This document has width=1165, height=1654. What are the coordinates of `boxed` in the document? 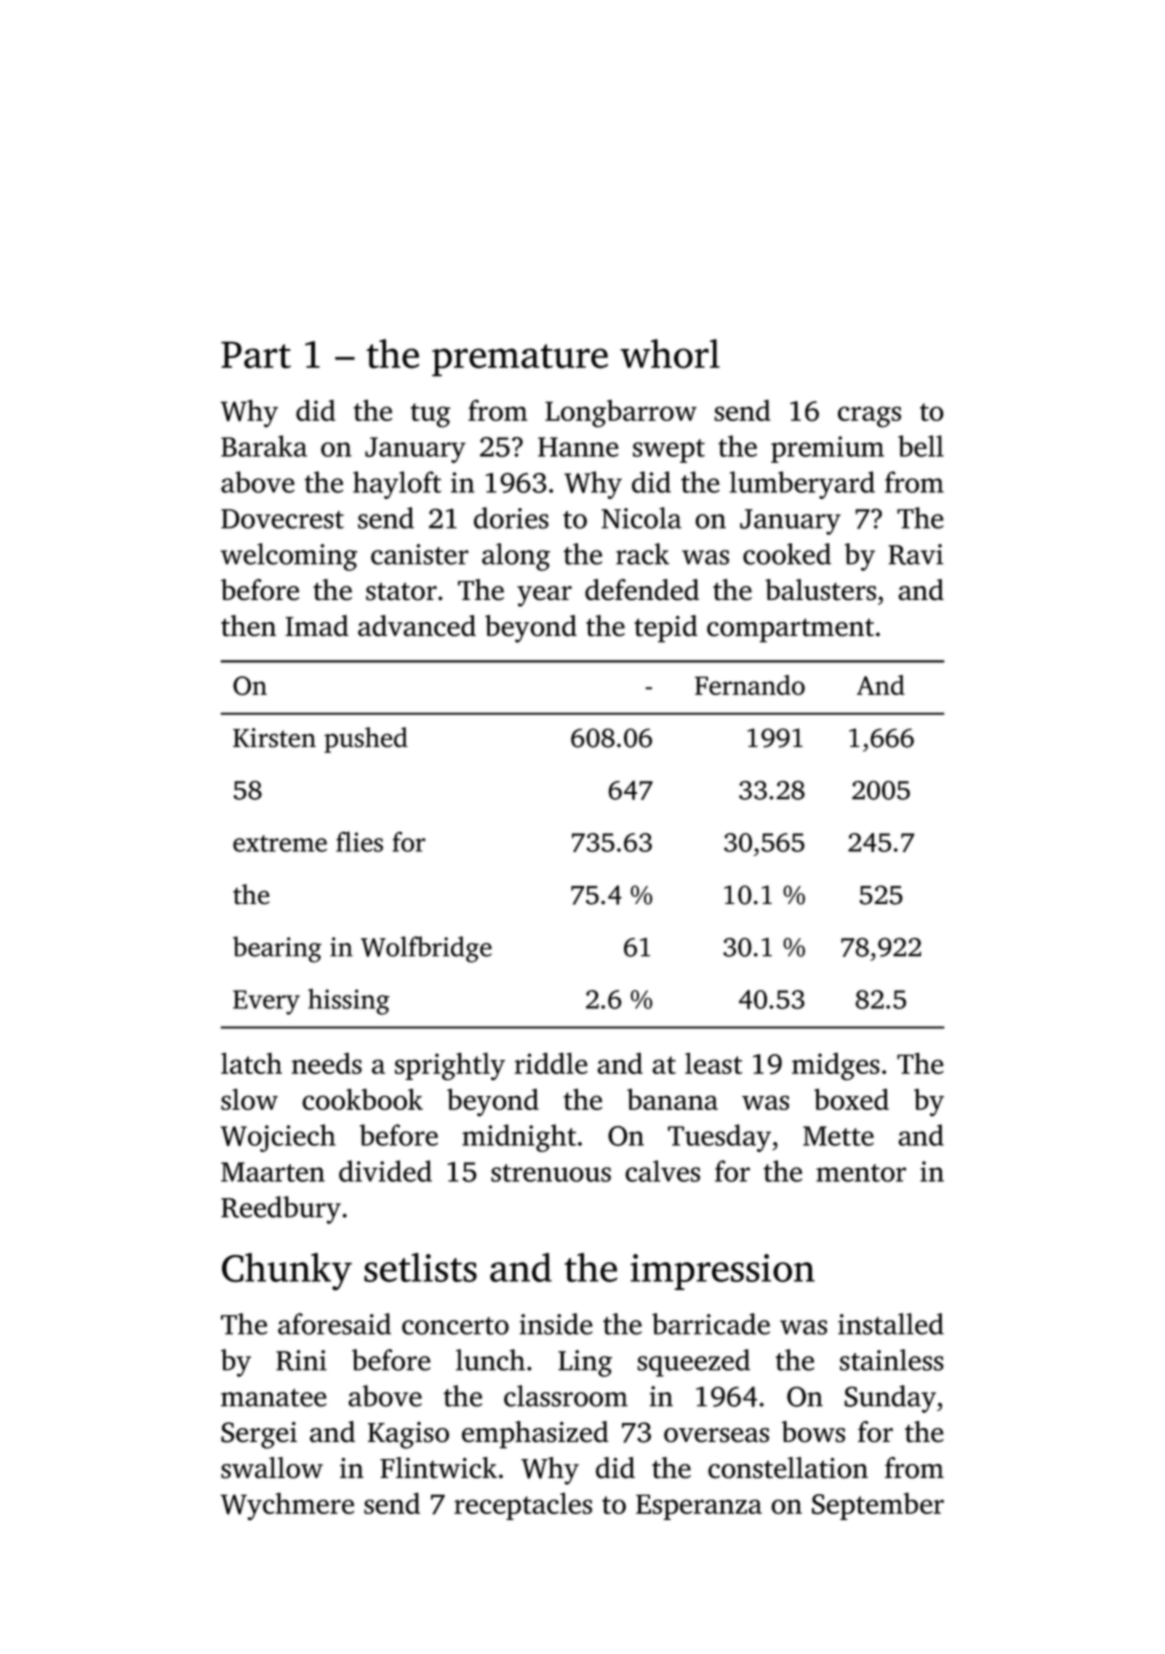 It's located at (851, 1099).
